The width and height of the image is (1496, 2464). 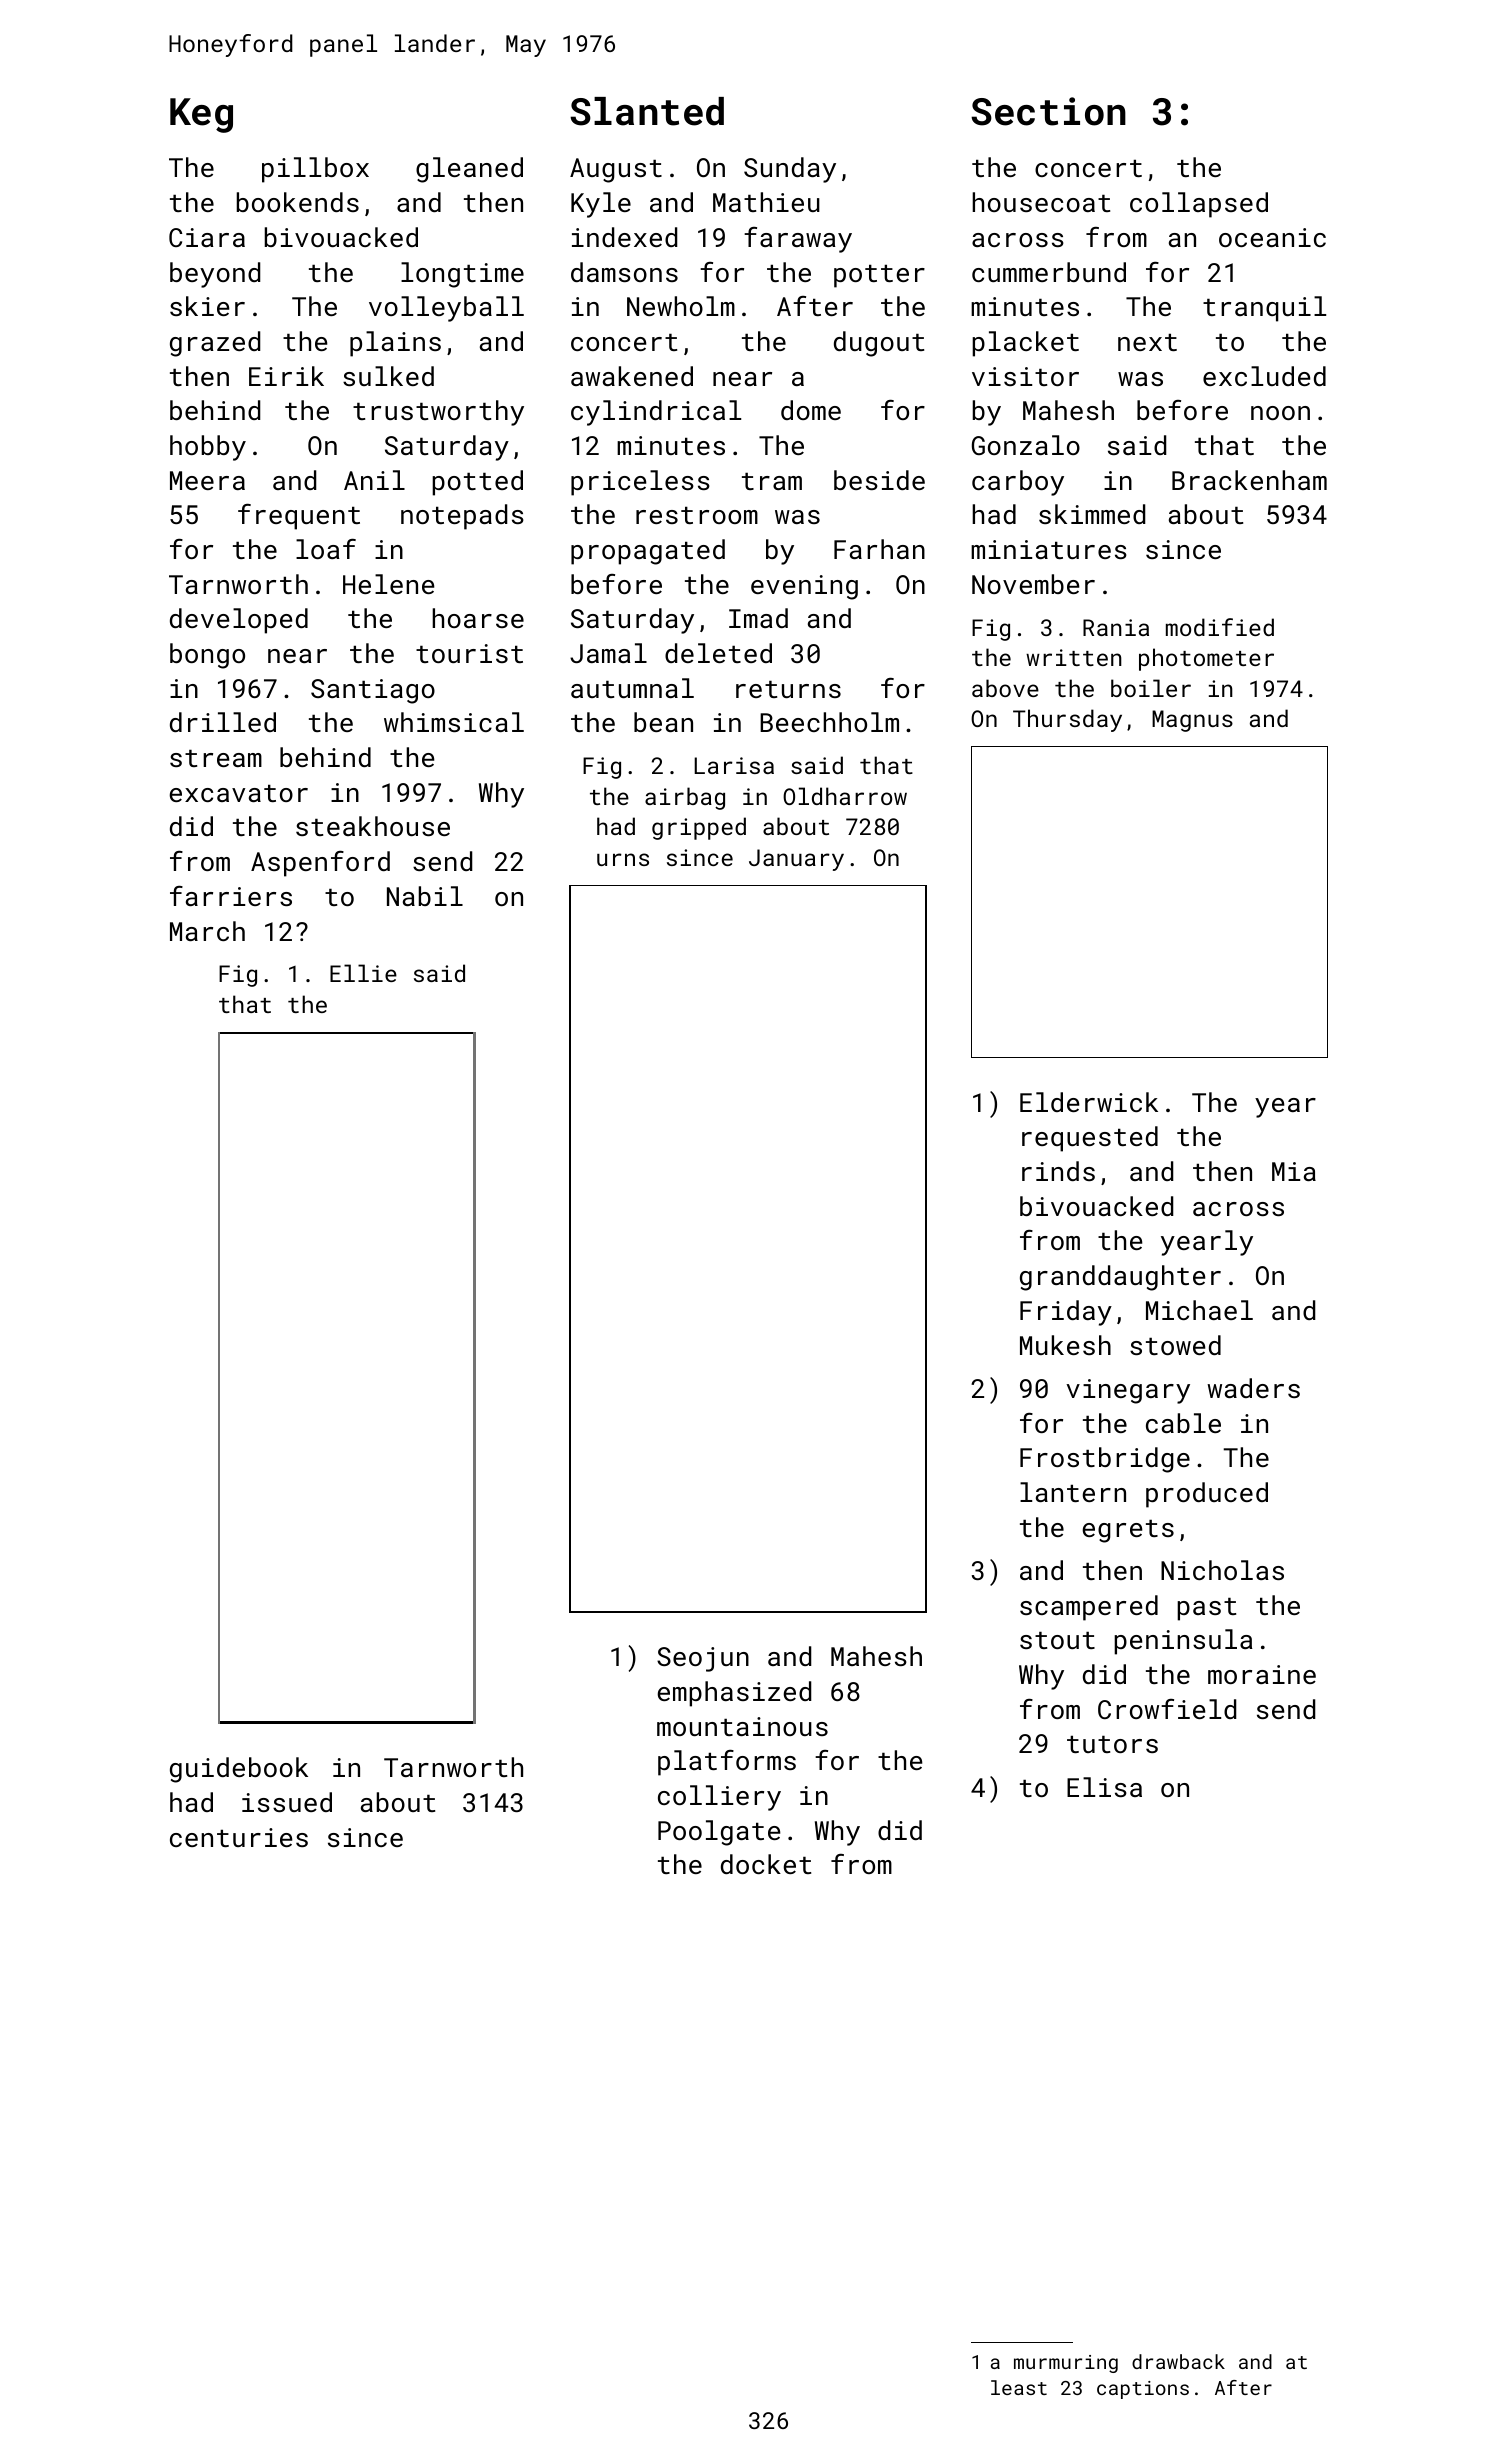 I want to click on Ellie, so click(x=363, y=973).
